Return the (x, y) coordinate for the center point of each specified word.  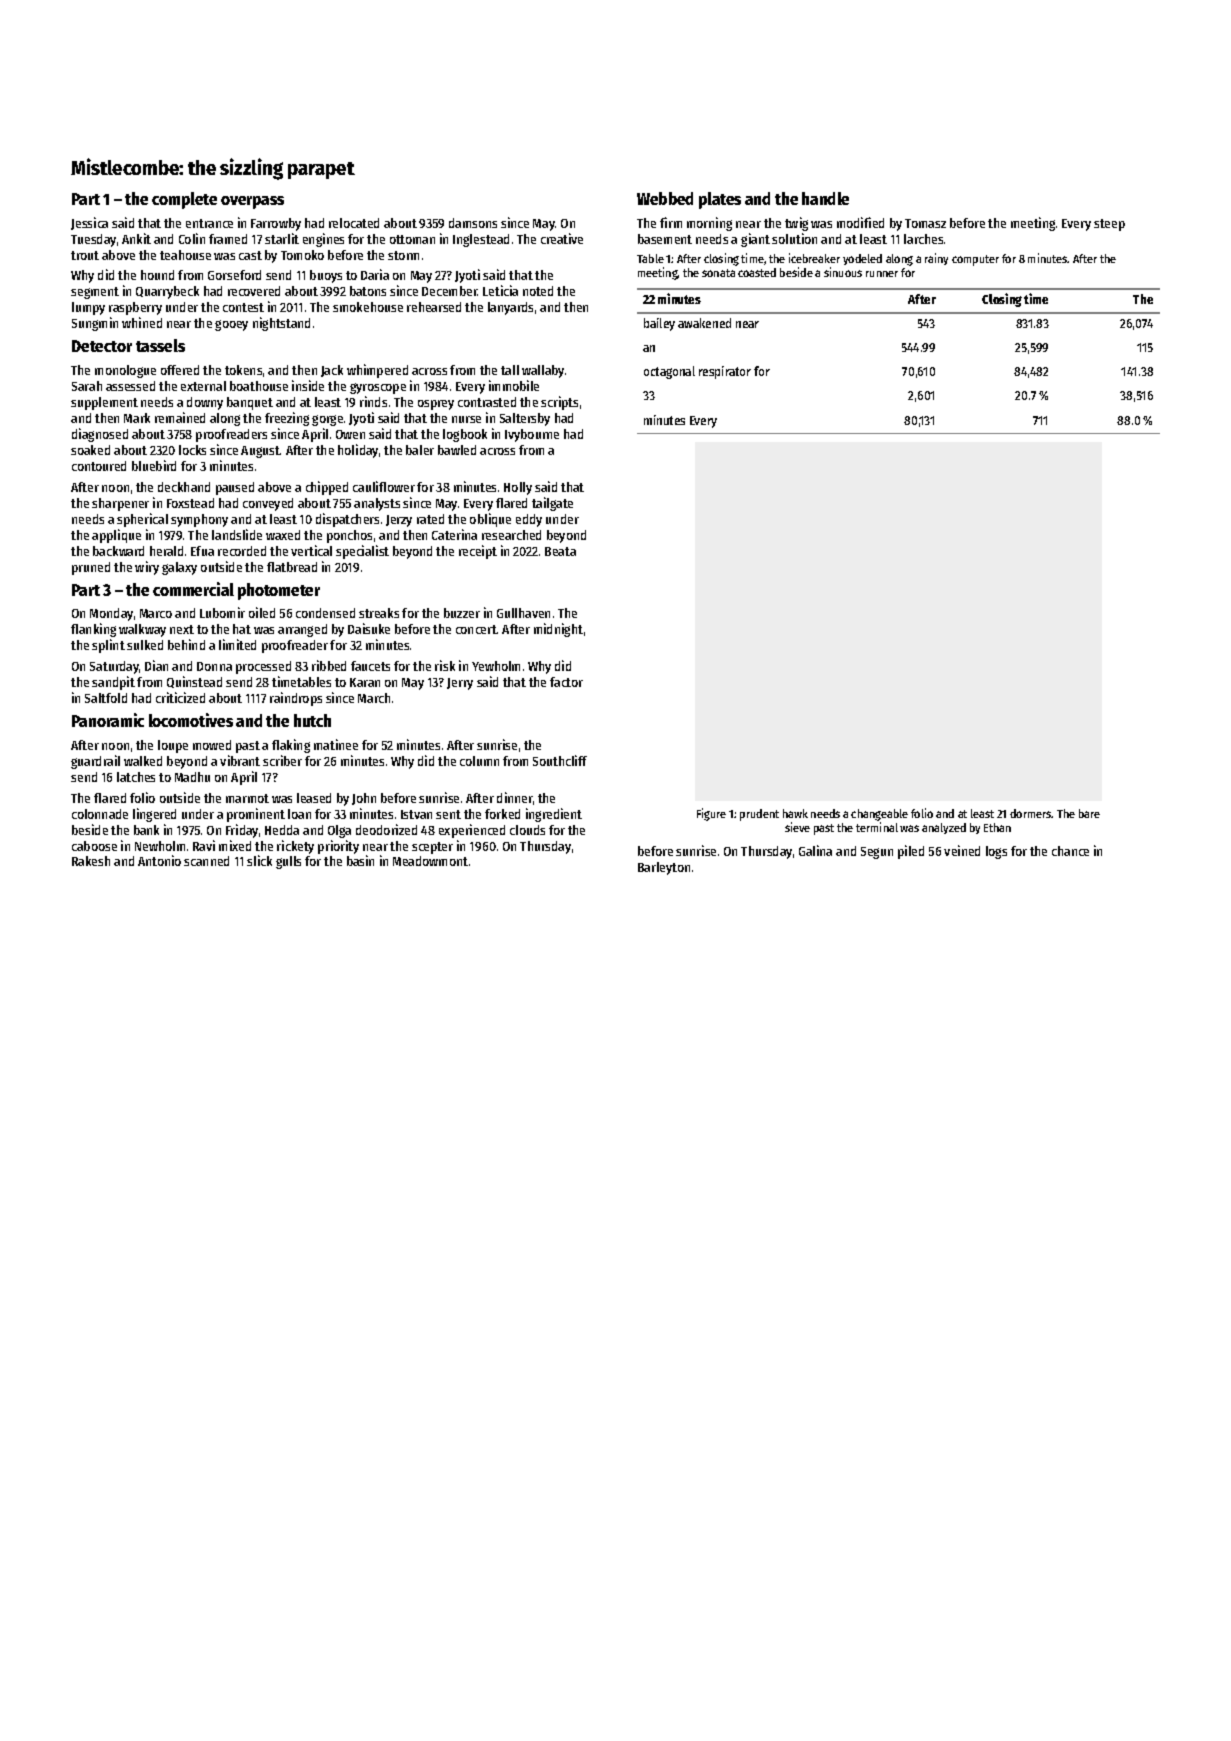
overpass (252, 202)
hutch (312, 720)
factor (566, 682)
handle (825, 198)
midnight (558, 630)
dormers (1031, 813)
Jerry (460, 684)
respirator (725, 372)
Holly (518, 488)
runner (882, 274)
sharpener (120, 504)
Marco (156, 613)
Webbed (665, 198)
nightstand (281, 324)
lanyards (510, 308)
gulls (288, 862)
